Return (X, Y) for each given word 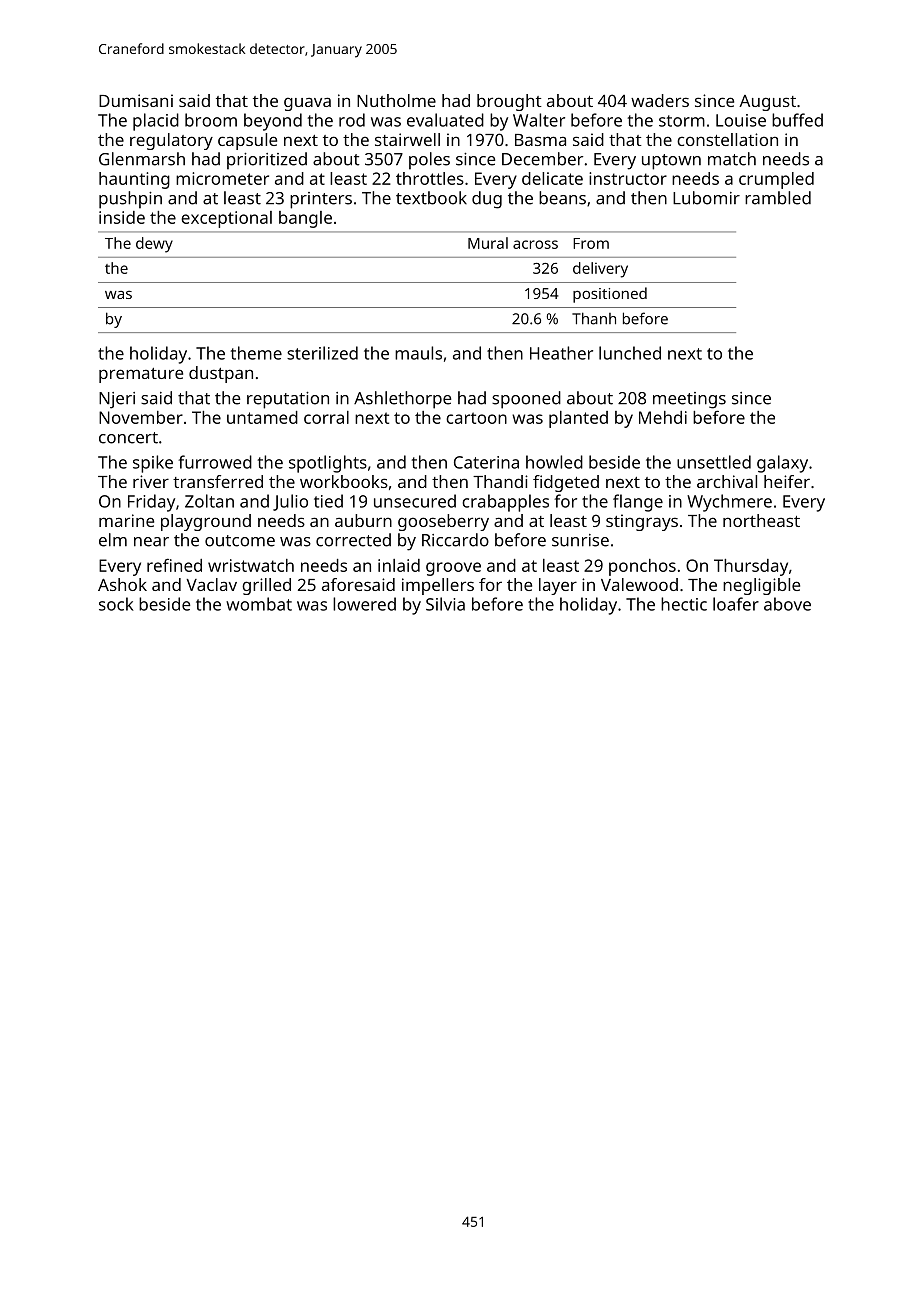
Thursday (751, 567)
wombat (259, 604)
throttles (430, 178)
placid (156, 122)
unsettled (714, 462)
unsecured (415, 501)
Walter (539, 120)
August (767, 103)
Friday (151, 503)
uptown (671, 162)
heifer (787, 481)
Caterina (486, 462)
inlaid (399, 565)
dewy (154, 245)
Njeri (117, 400)
